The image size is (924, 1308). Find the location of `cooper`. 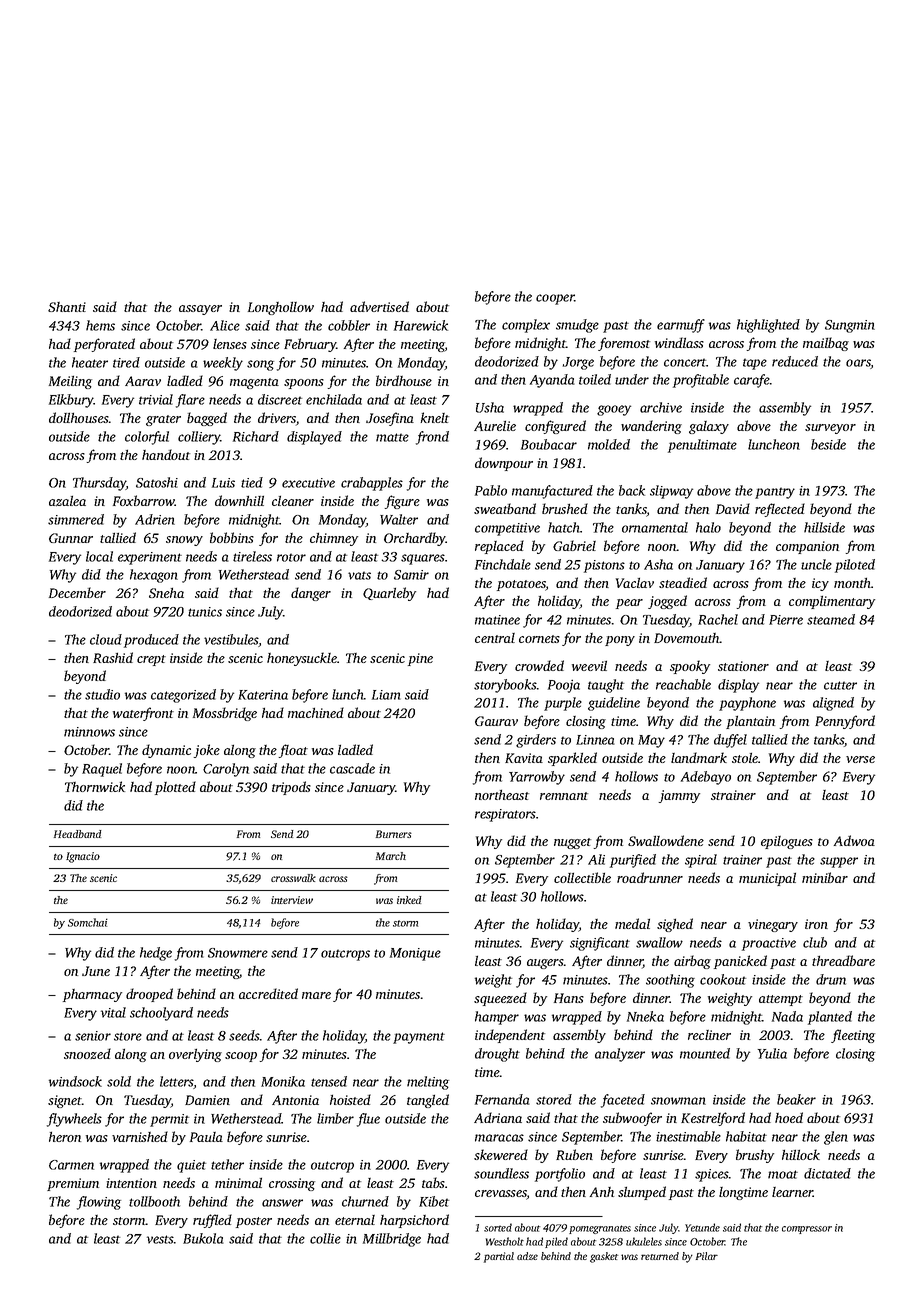

cooper is located at coordinates (555, 299).
